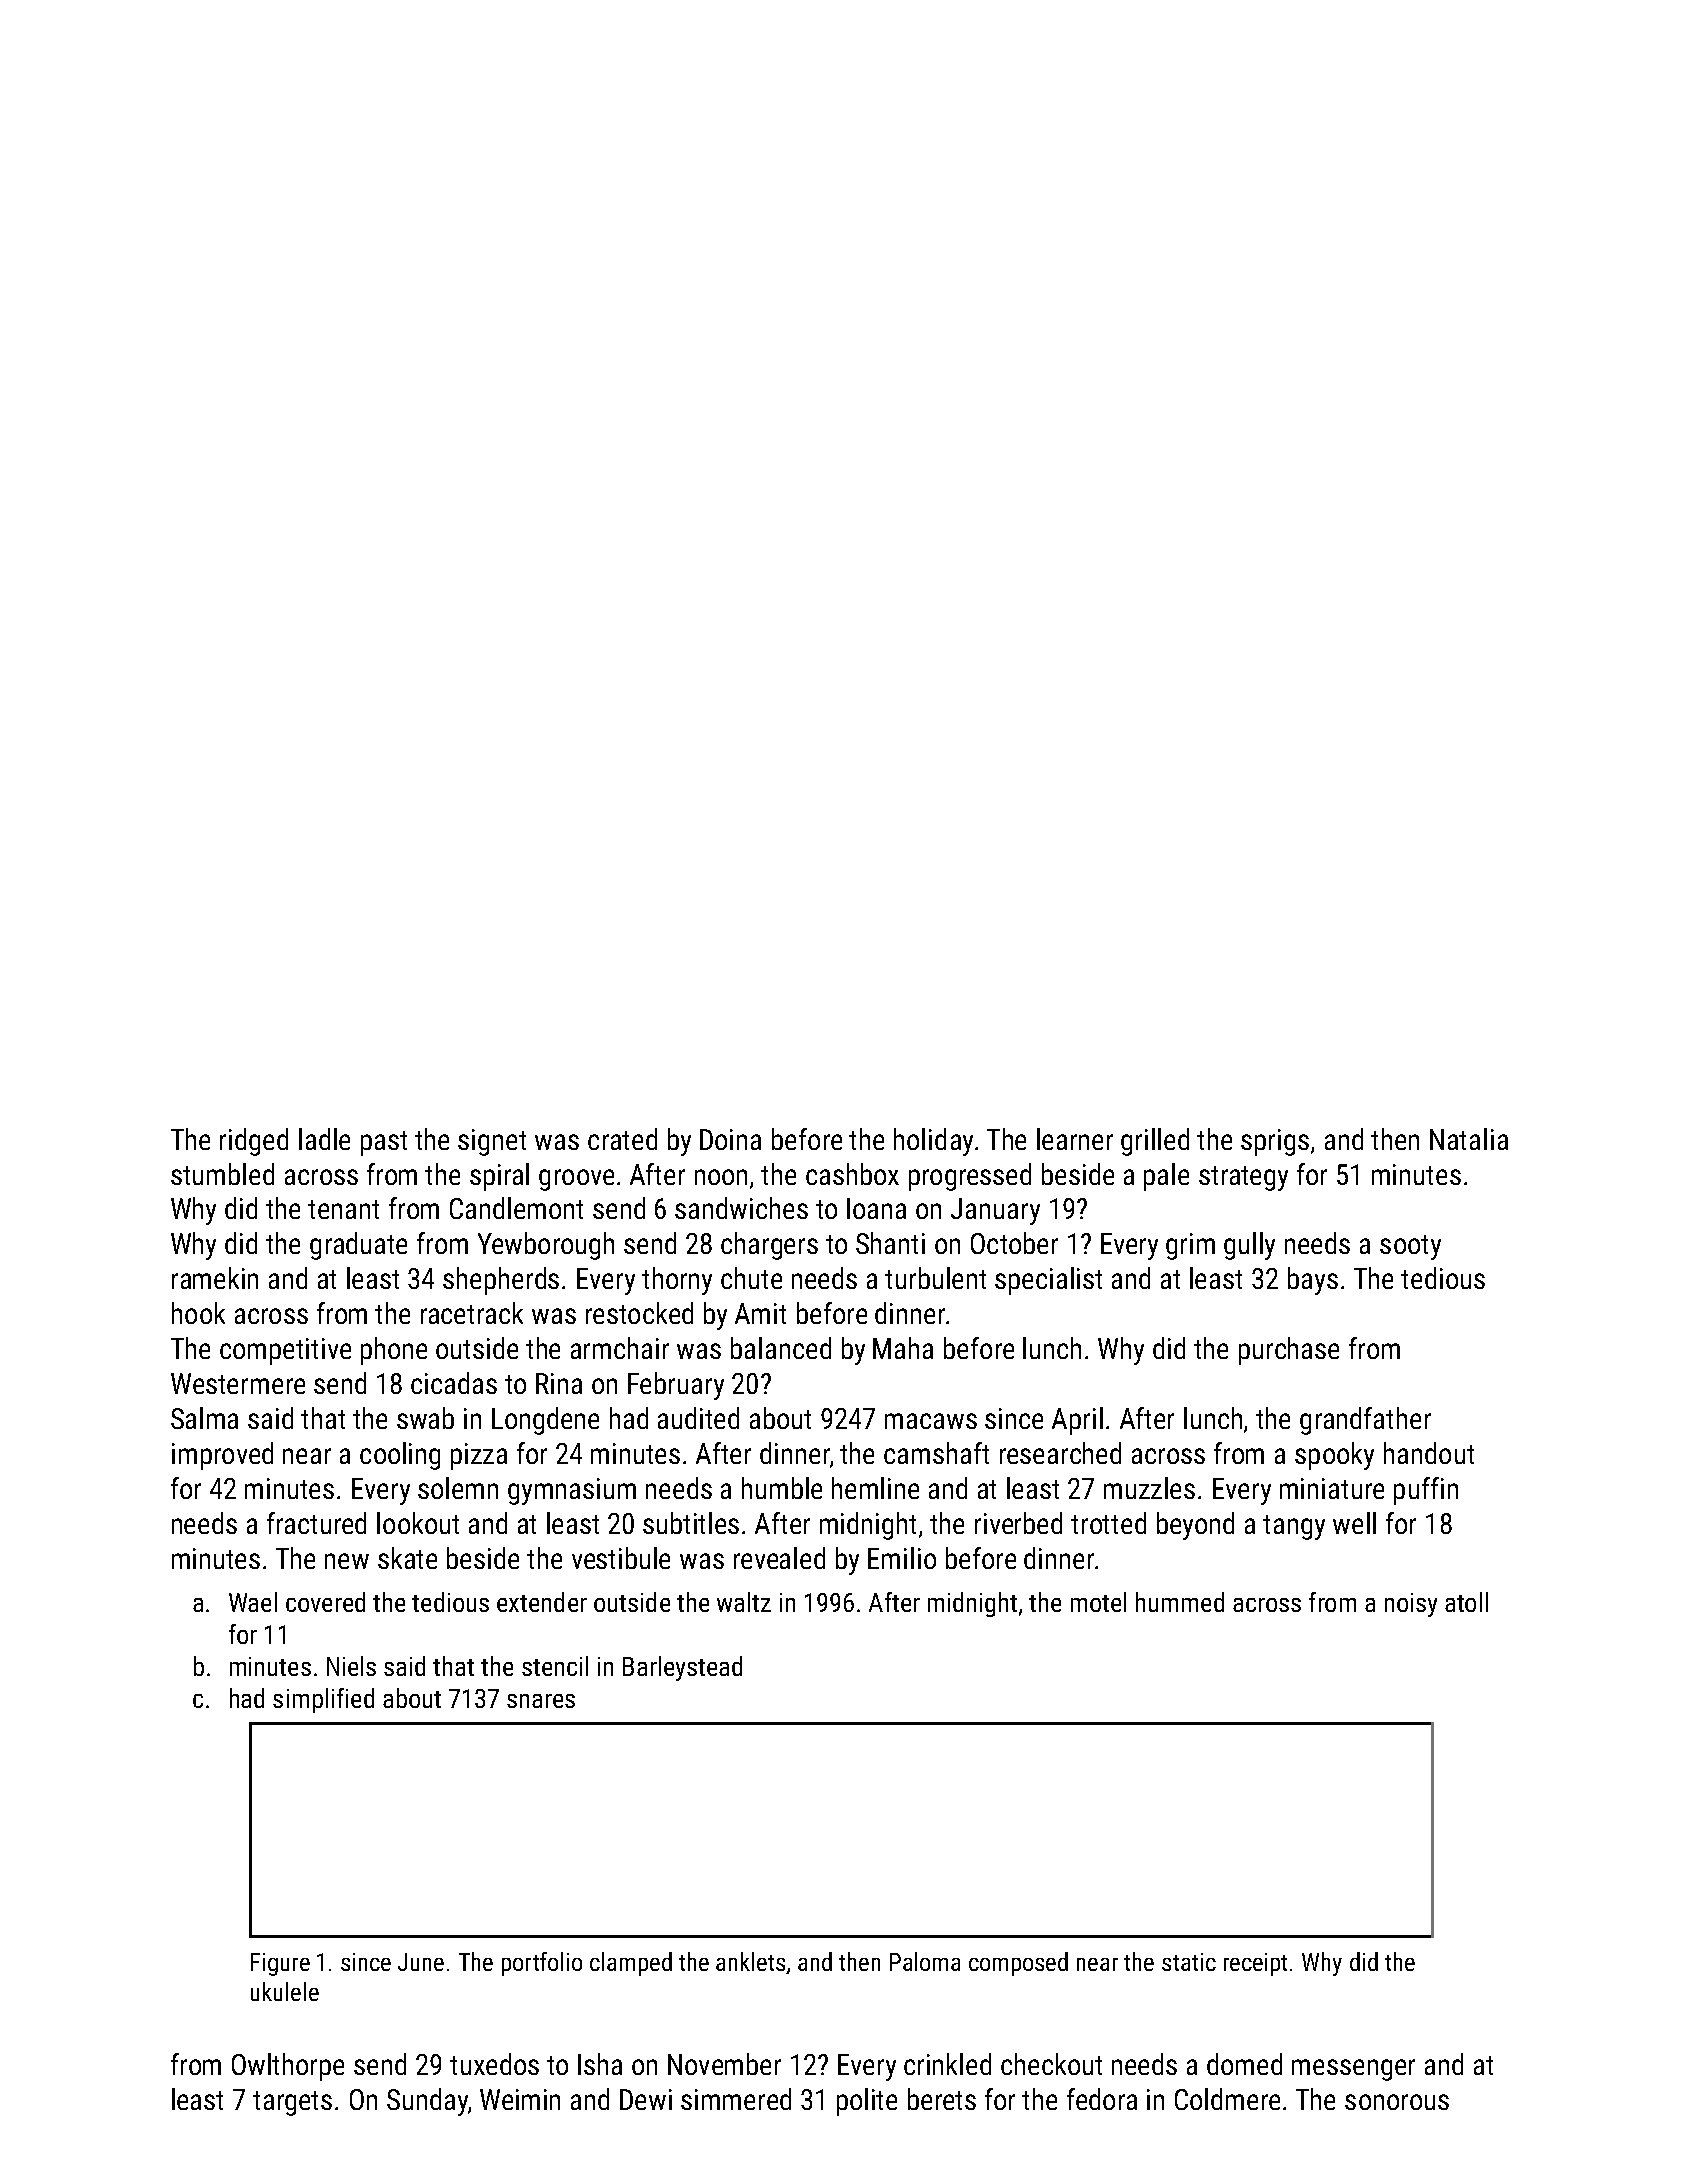 Image resolution: width=1683 pixels, height=2178 pixels. What do you see at coordinates (280, 1964) in the page?
I see `Figure` at bounding box center [280, 1964].
